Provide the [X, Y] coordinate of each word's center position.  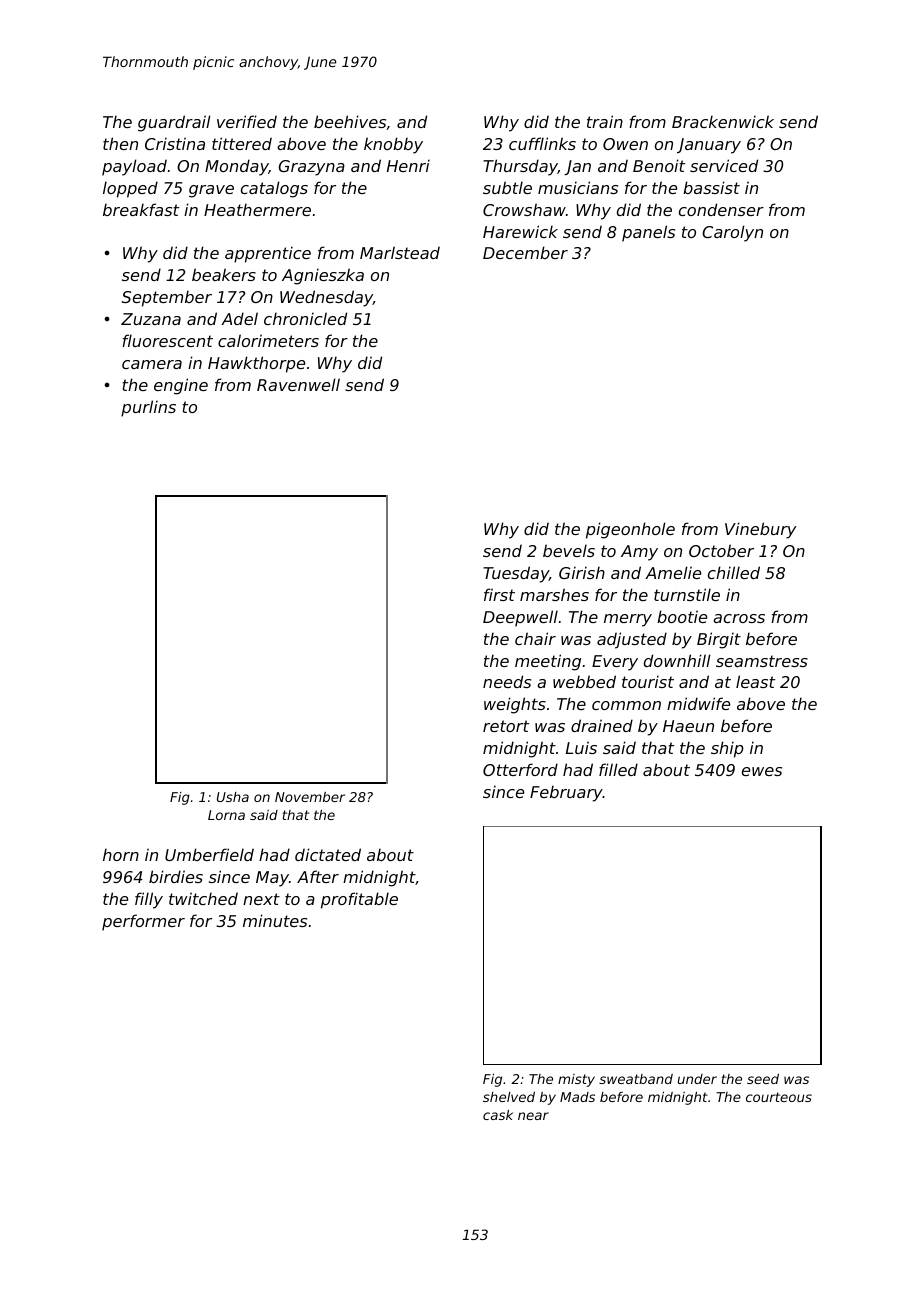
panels [648, 233]
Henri [408, 165]
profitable [359, 900]
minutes [275, 920]
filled [618, 769]
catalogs [274, 189]
